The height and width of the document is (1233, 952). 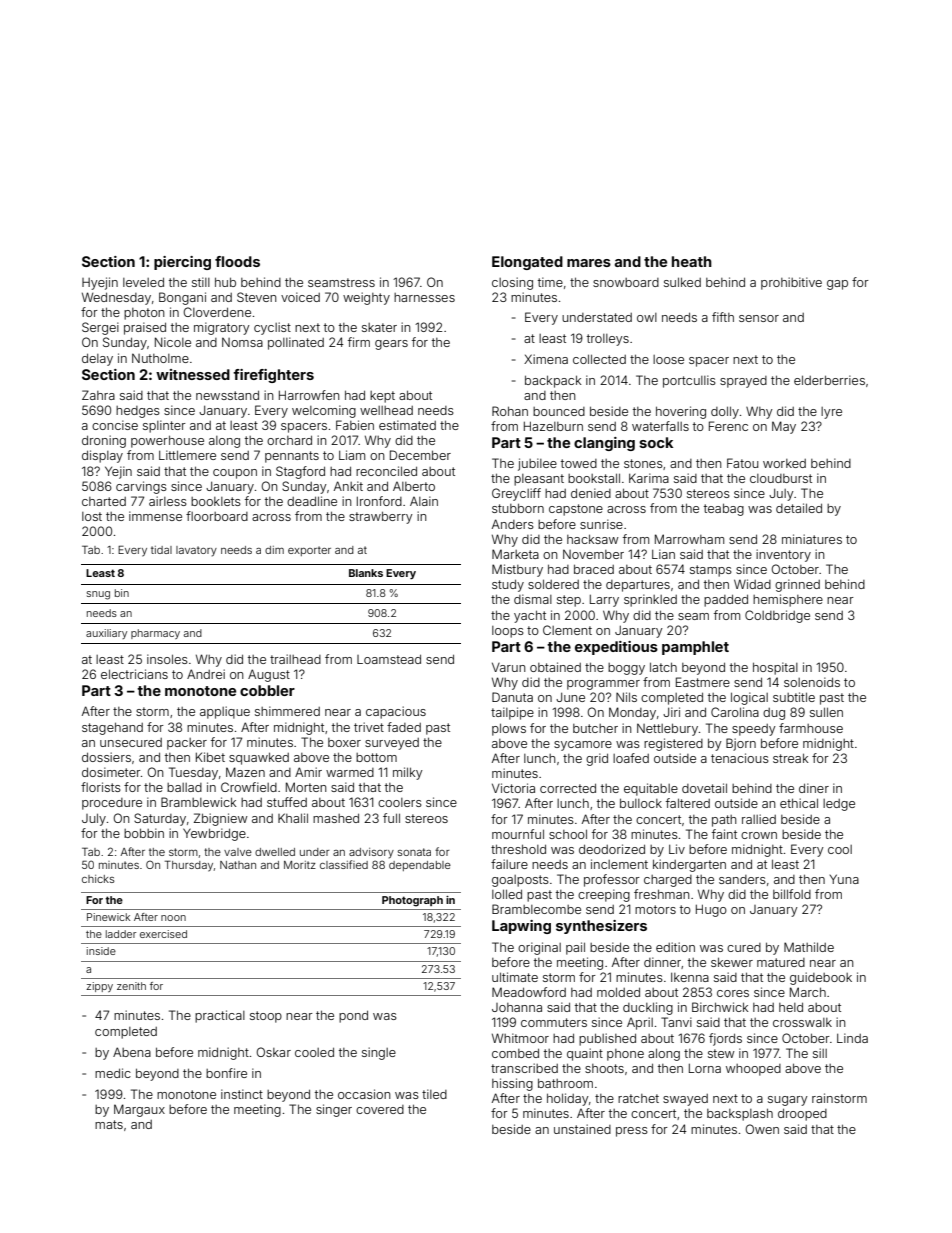 What do you see at coordinates (274, 550) in the document?
I see `dim` at bounding box center [274, 550].
